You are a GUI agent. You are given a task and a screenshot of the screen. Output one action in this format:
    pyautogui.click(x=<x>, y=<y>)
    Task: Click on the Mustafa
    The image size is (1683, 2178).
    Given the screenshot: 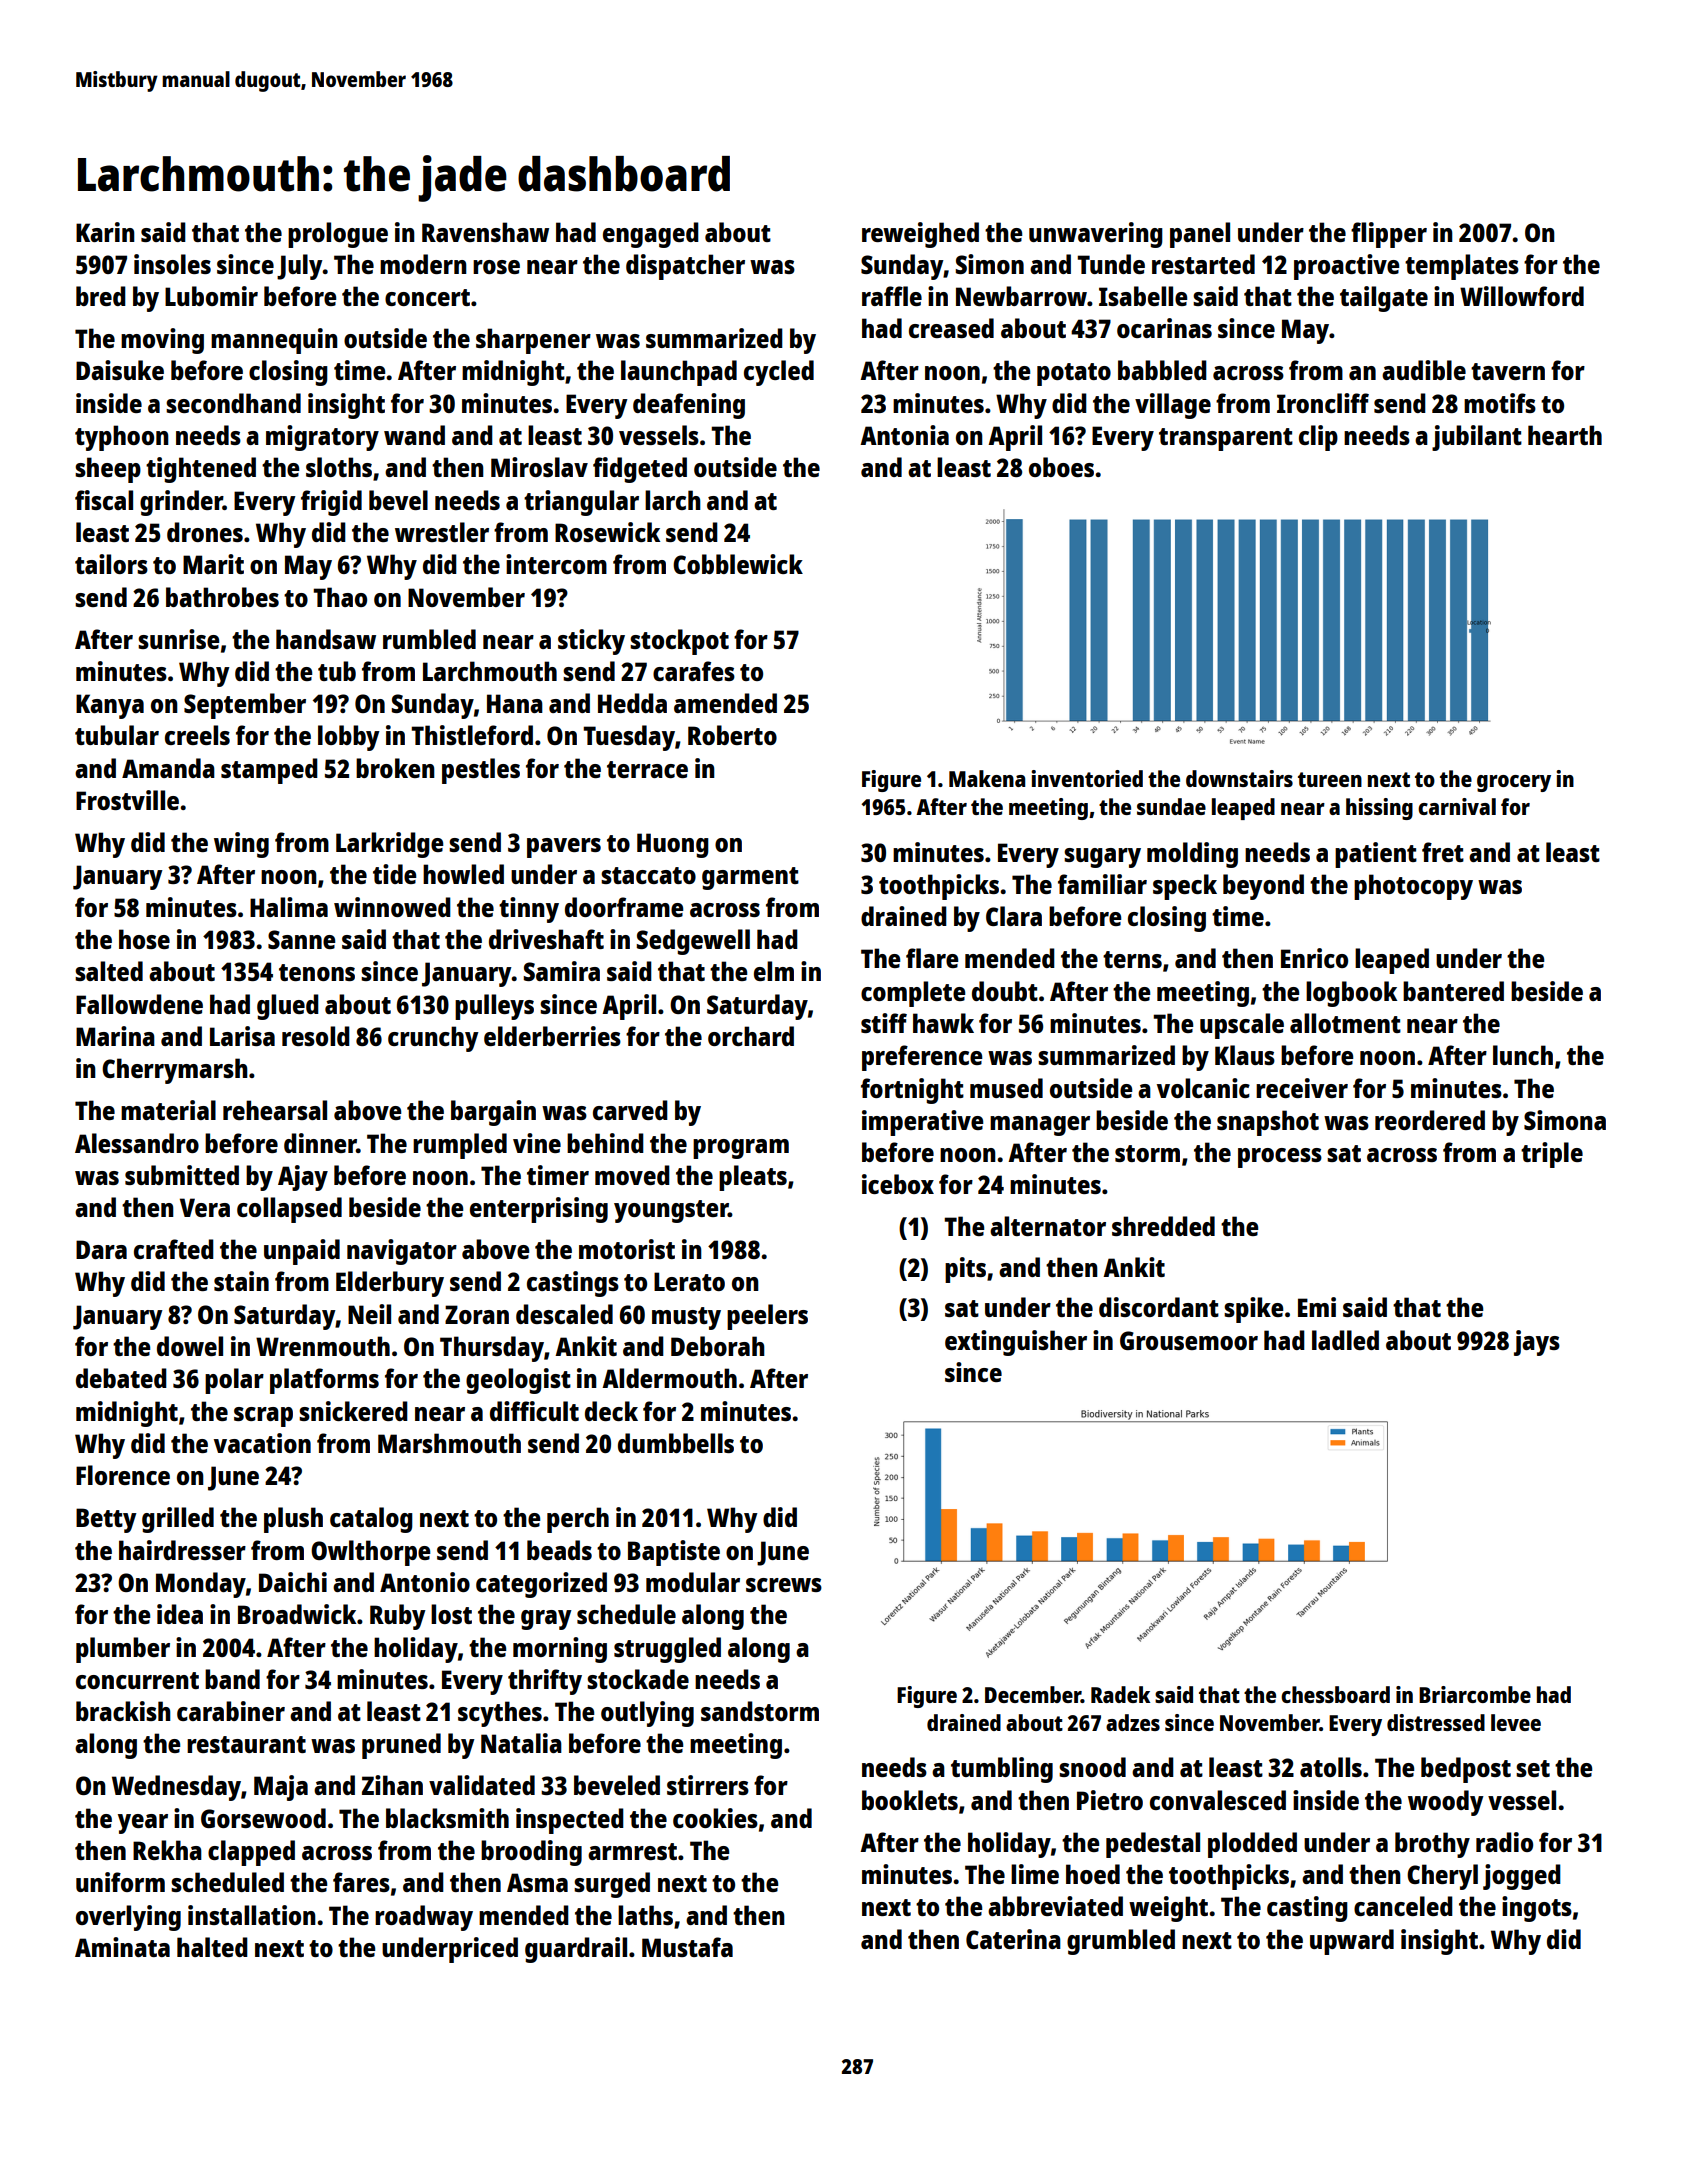 What is the action you would take?
    pyautogui.click(x=687, y=1947)
